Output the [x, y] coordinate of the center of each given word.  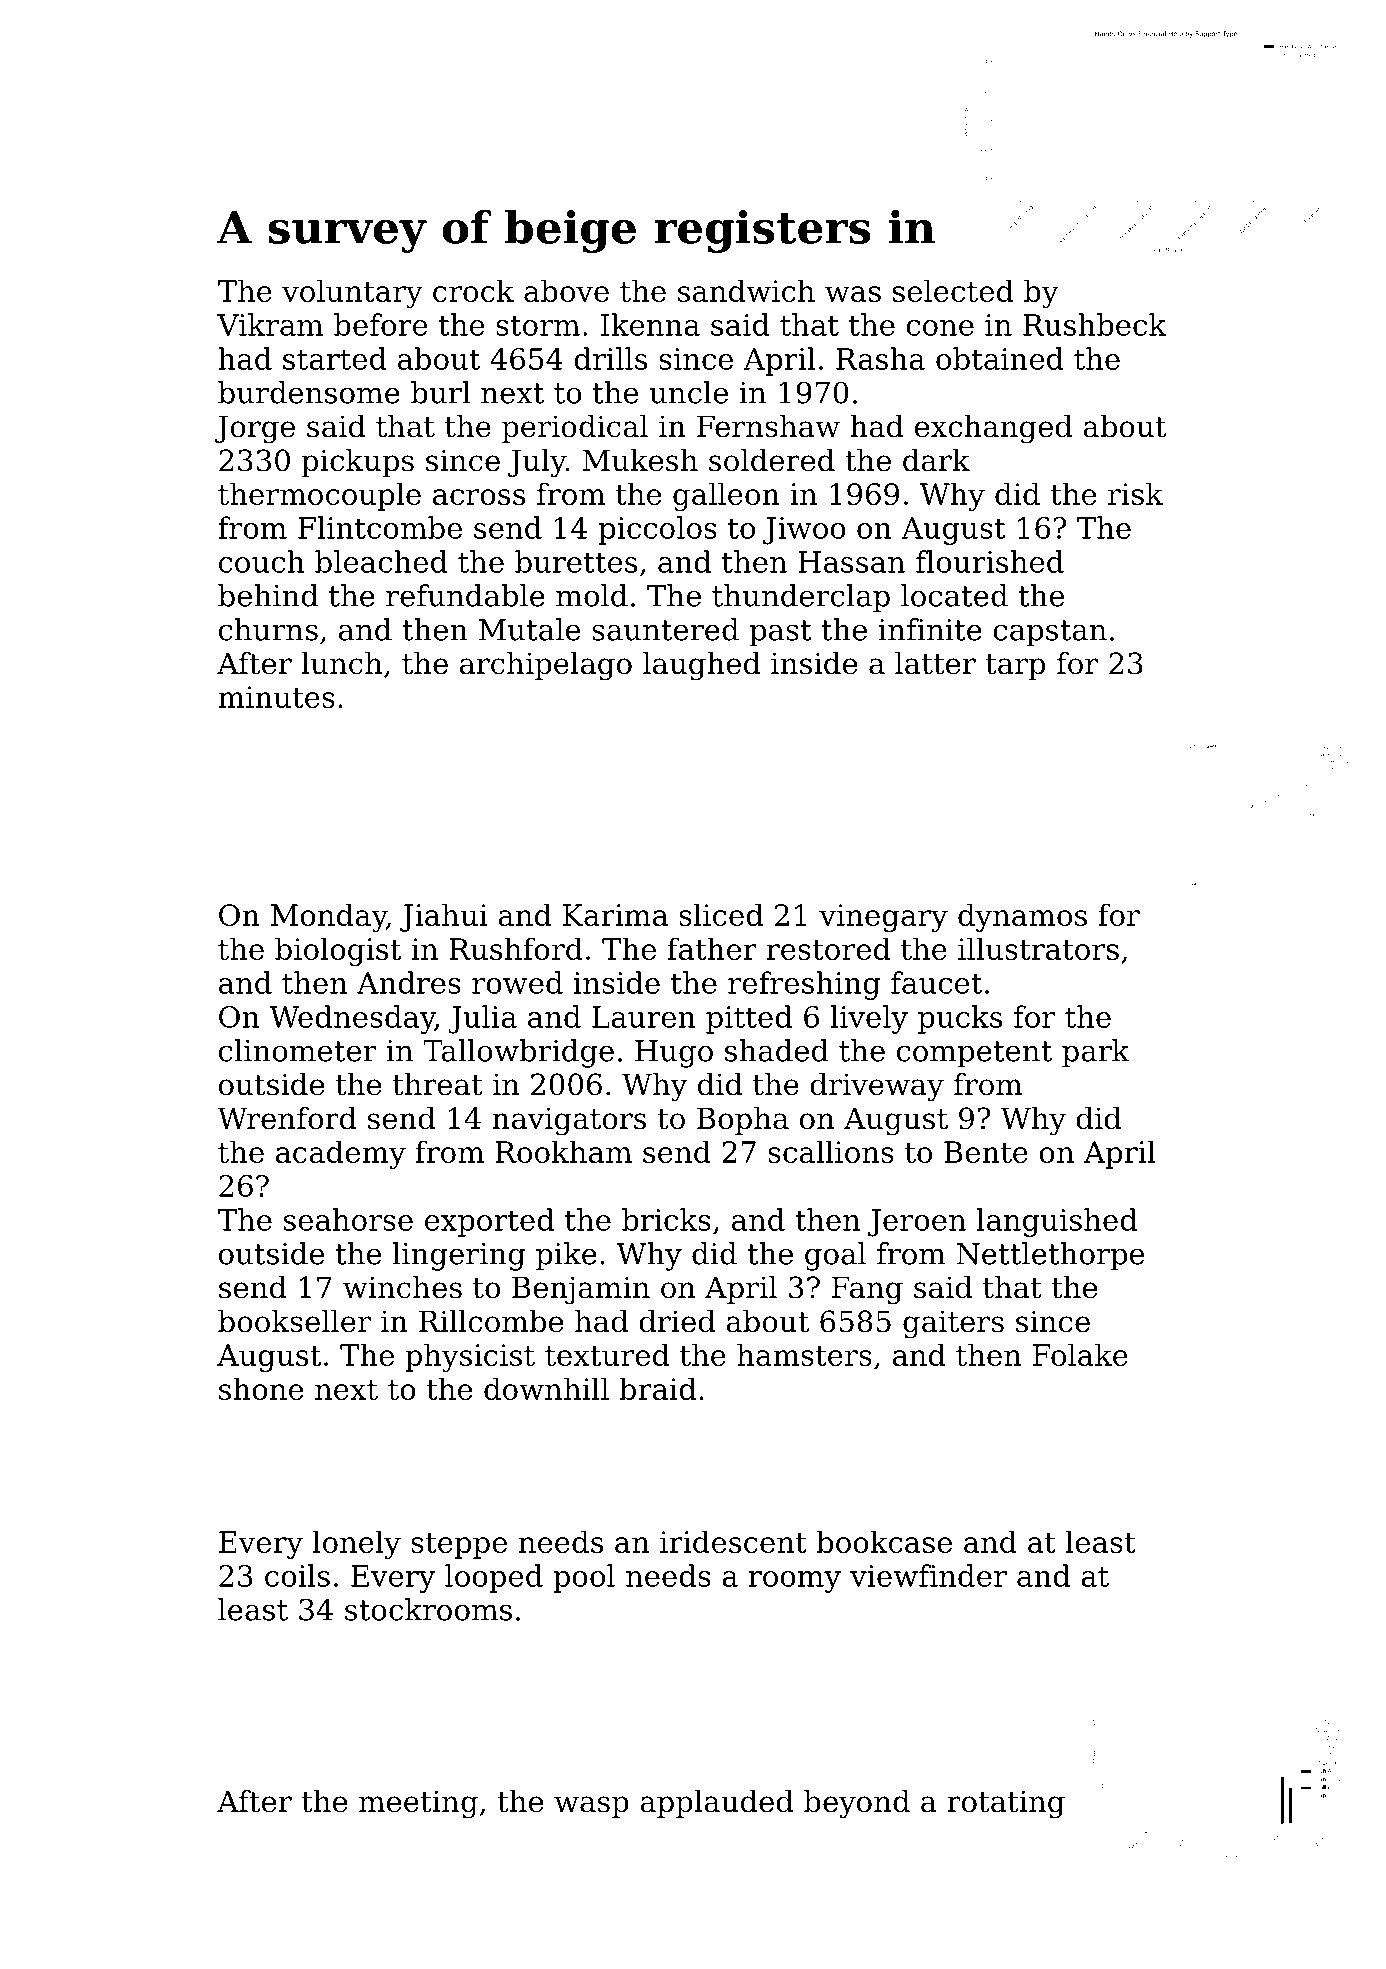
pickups [358, 463]
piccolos [658, 530]
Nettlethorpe [1050, 1256]
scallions [831, 1151]
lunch [342, 663]
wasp [591, 1807]
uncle [689, 392]
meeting [418, 1804]
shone [261, 1388]
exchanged [993, 429]
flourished [990, 561]
